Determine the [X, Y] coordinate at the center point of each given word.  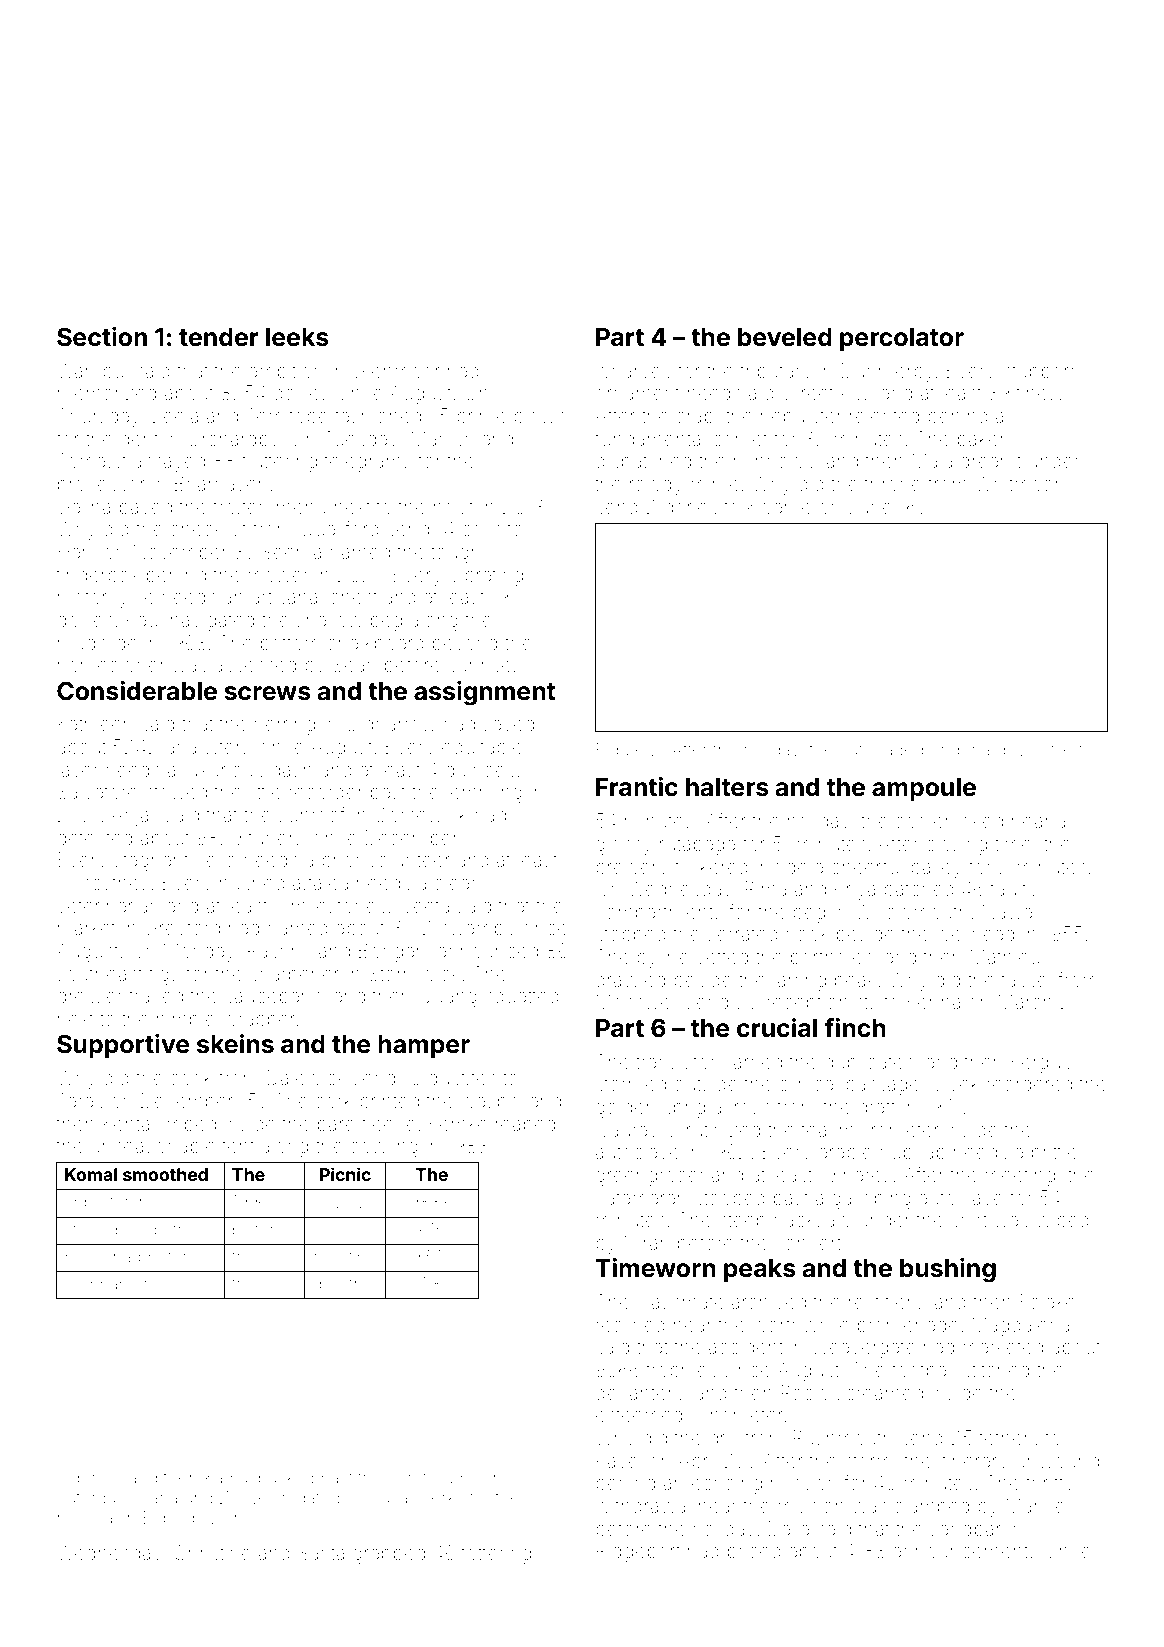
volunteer [409, 860]
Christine [212, 1552]
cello [216, 860]
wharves [632, 371]
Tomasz [91, 460]
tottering [496, 1555]
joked [979, 822]
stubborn [1041, 370]
